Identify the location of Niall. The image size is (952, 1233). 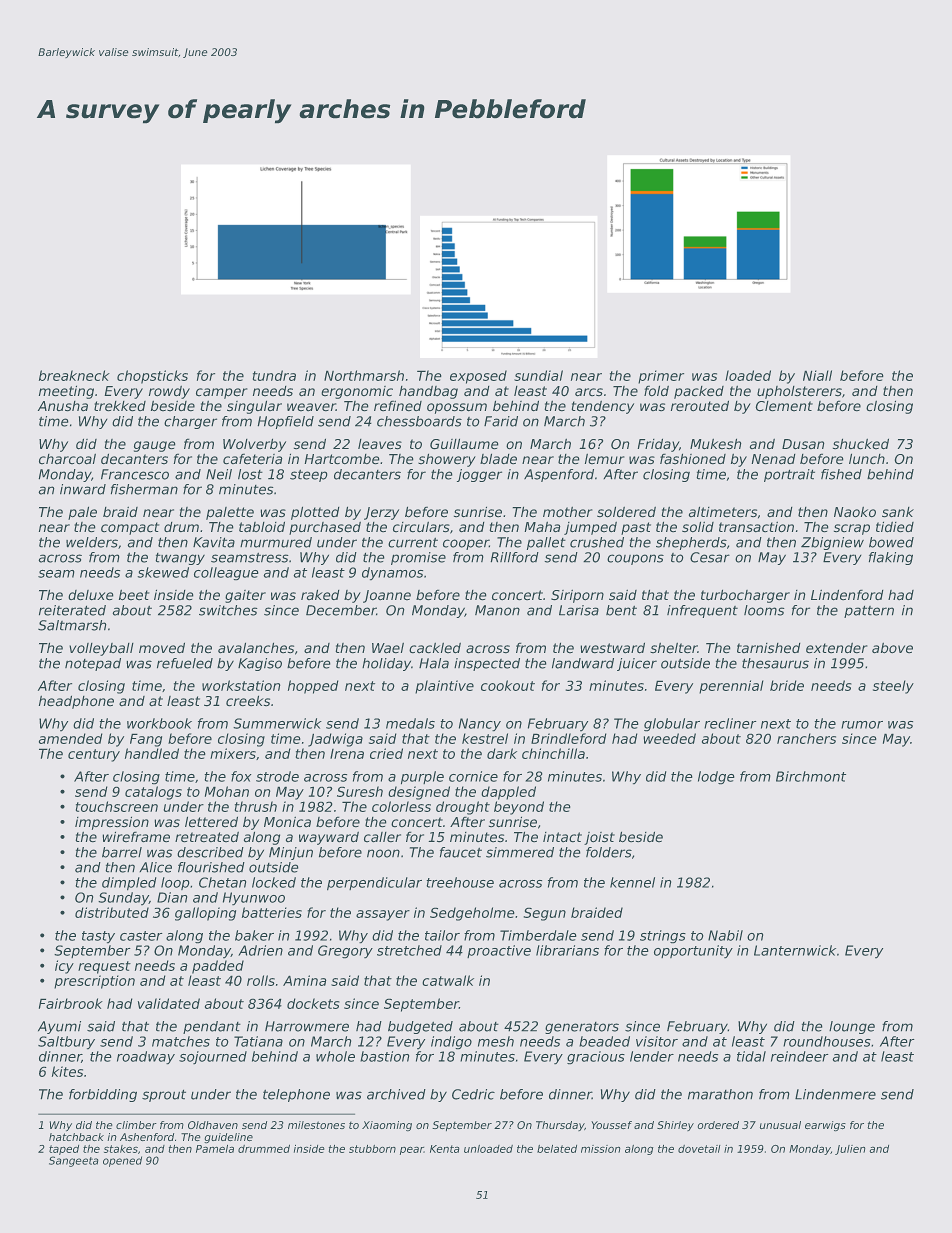
(817, 375).
